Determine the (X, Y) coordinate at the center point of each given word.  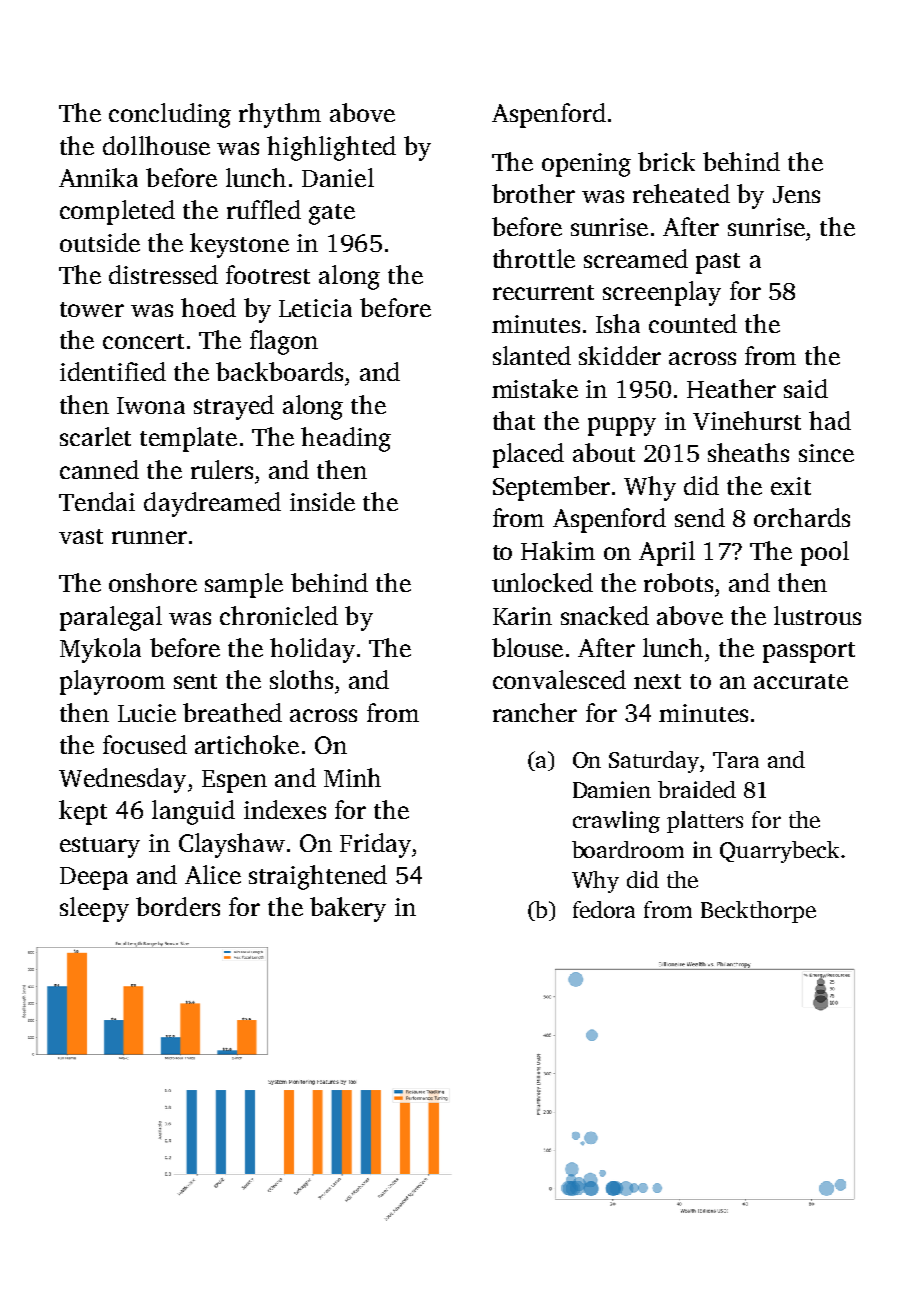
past (718, 263)
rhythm (280, 115)
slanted (532, 355)
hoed (208, 307)
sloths (301, 679)
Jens (796, 194)
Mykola (100, 650)
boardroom (628, 849)
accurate (801, 681)
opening (586, 165)
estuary (100, 847)
